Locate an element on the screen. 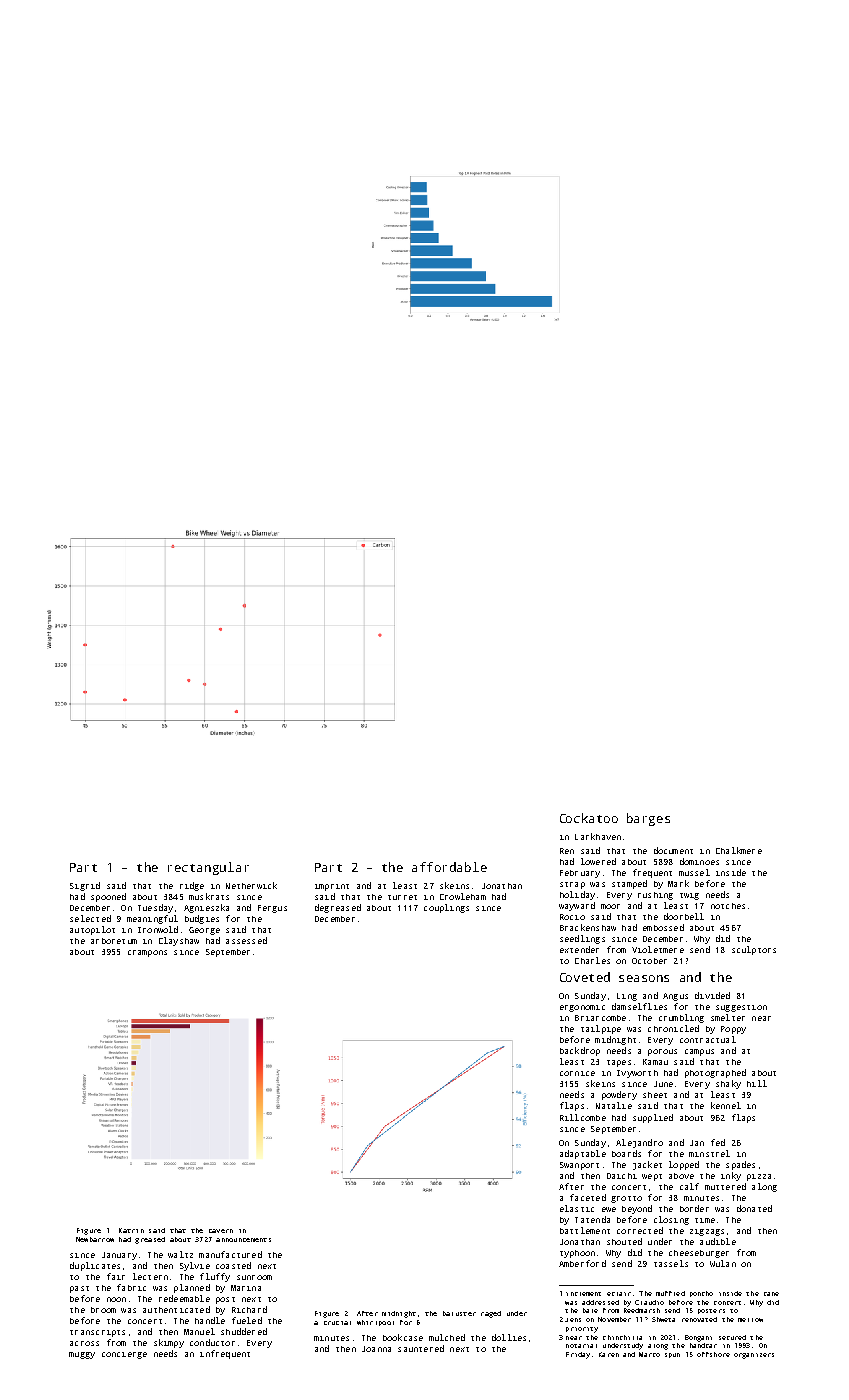 The width and height of the screenshot is (849, 1400). Swanport is located at coordinates (579, 1166).
